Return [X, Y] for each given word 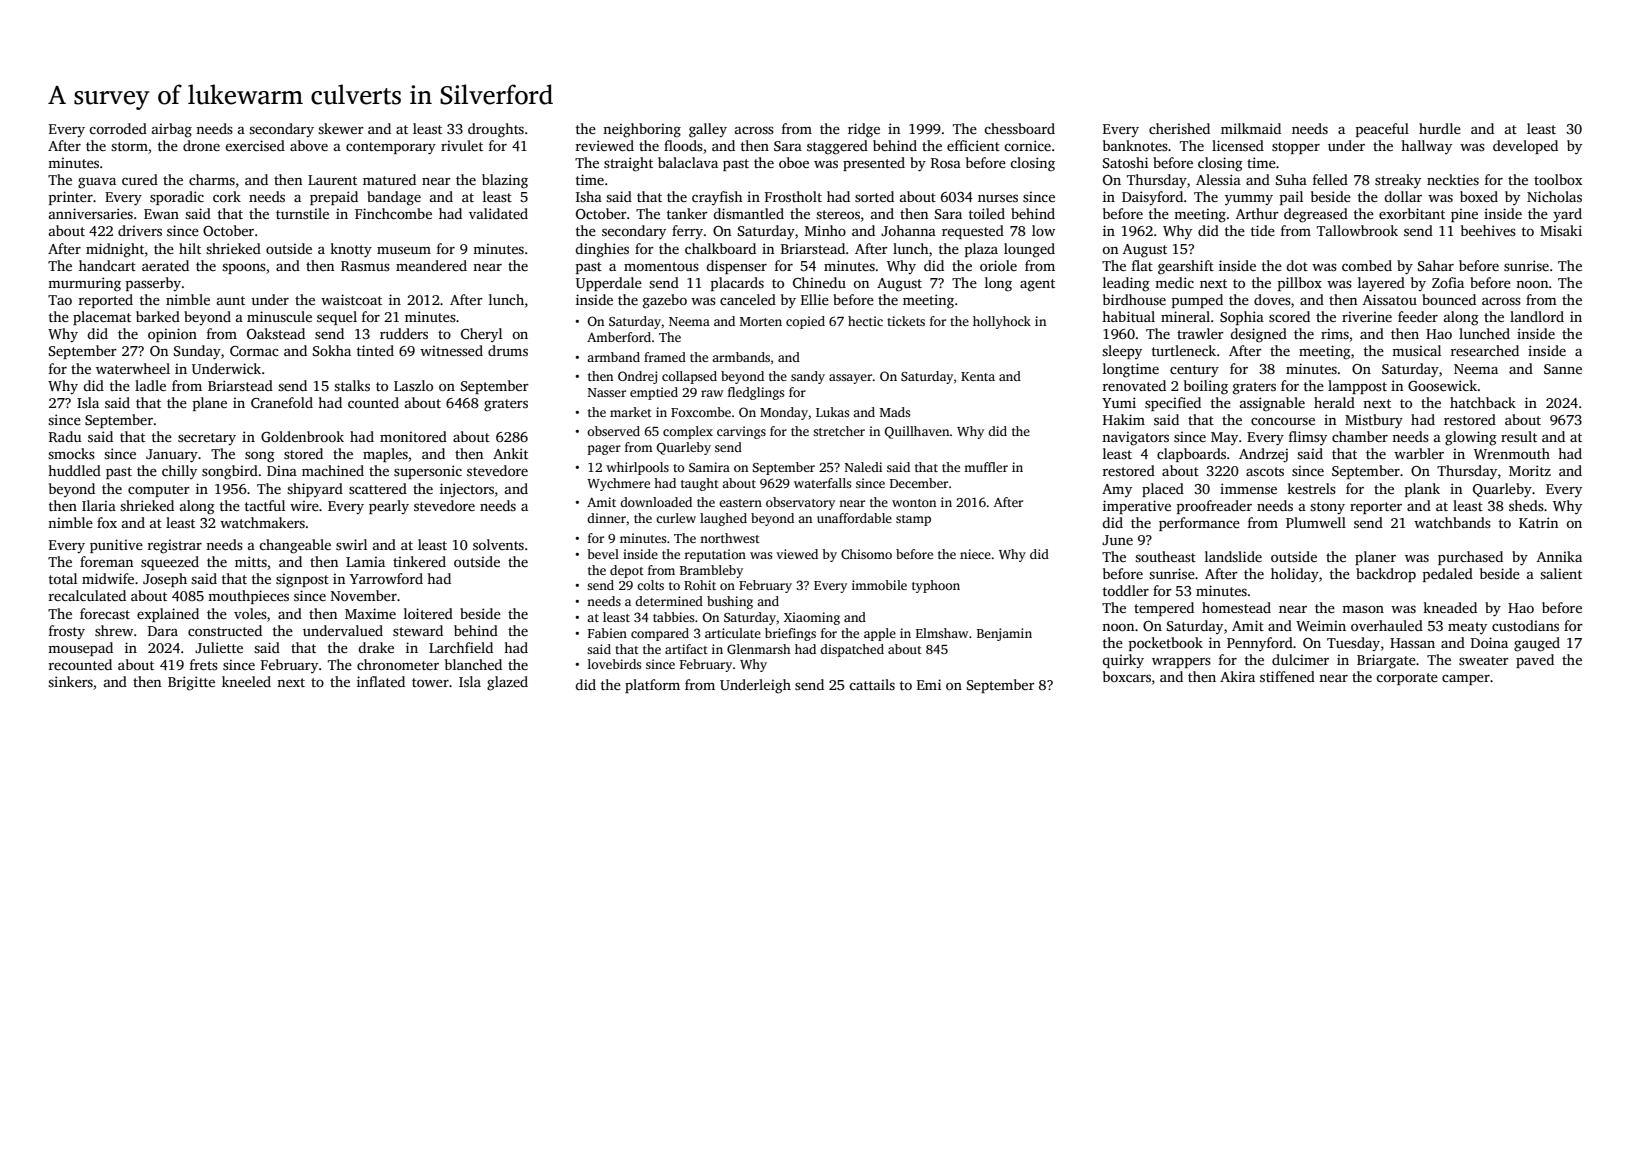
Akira [1237, 676]
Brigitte [191, 683]
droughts [496, 130]
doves [1272, 299]
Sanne [1563, 369]
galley [708, 130]
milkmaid [1251, 128]
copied [805, 322]
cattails [872, 684]
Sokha [332, 350]
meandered [431, 265]
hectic [865, 321]
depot [627, 571]
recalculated [87, 595]
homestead [1236, 607]
